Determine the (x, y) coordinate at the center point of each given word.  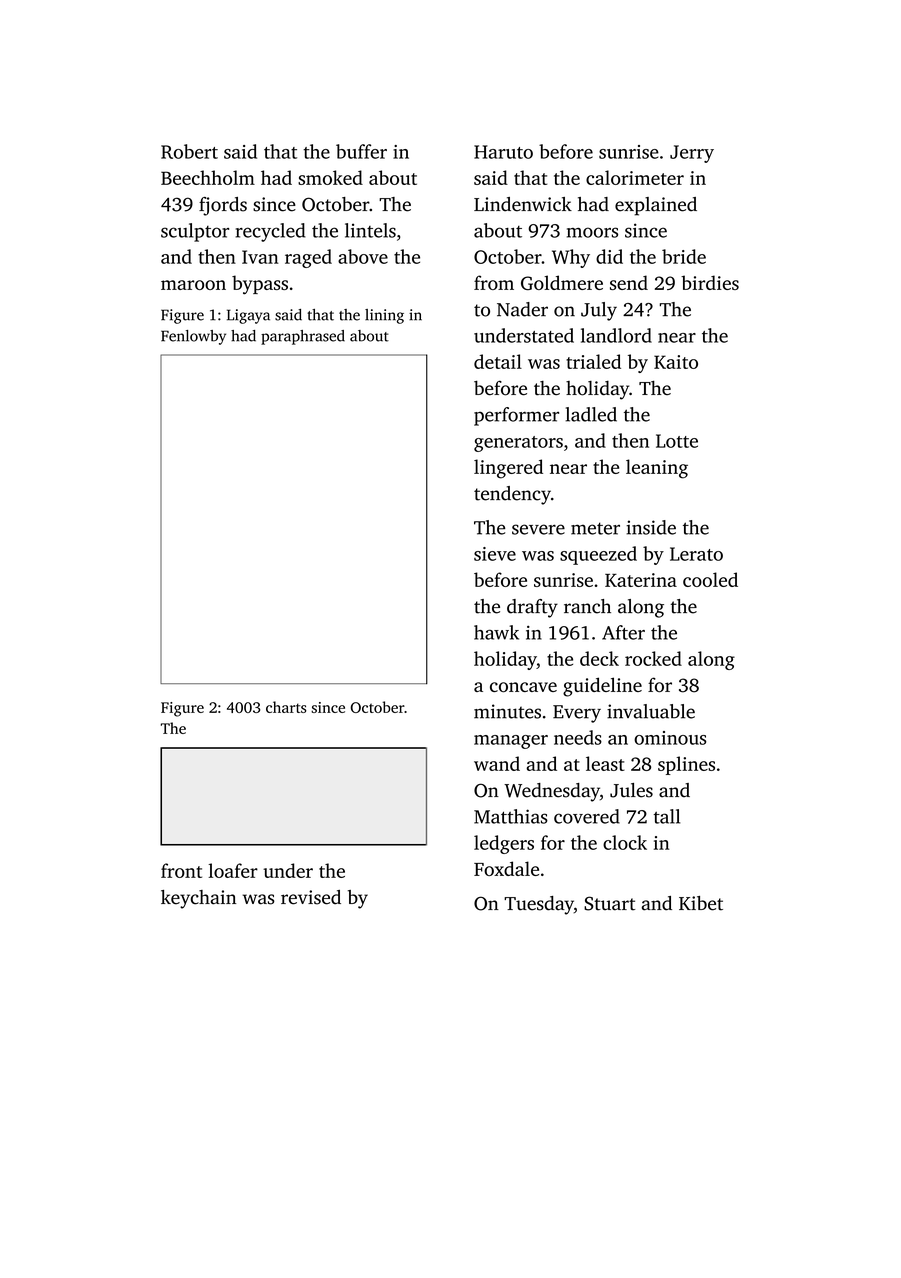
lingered (508, 469)
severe (538, 529)
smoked (330, 177)
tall (667, 816)
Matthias (511, 816)
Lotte (677, 441)
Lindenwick (523, 204)
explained (656, 206)
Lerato (696, 554)
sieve (495, 554)
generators (518, 444)
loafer (233, 870)
